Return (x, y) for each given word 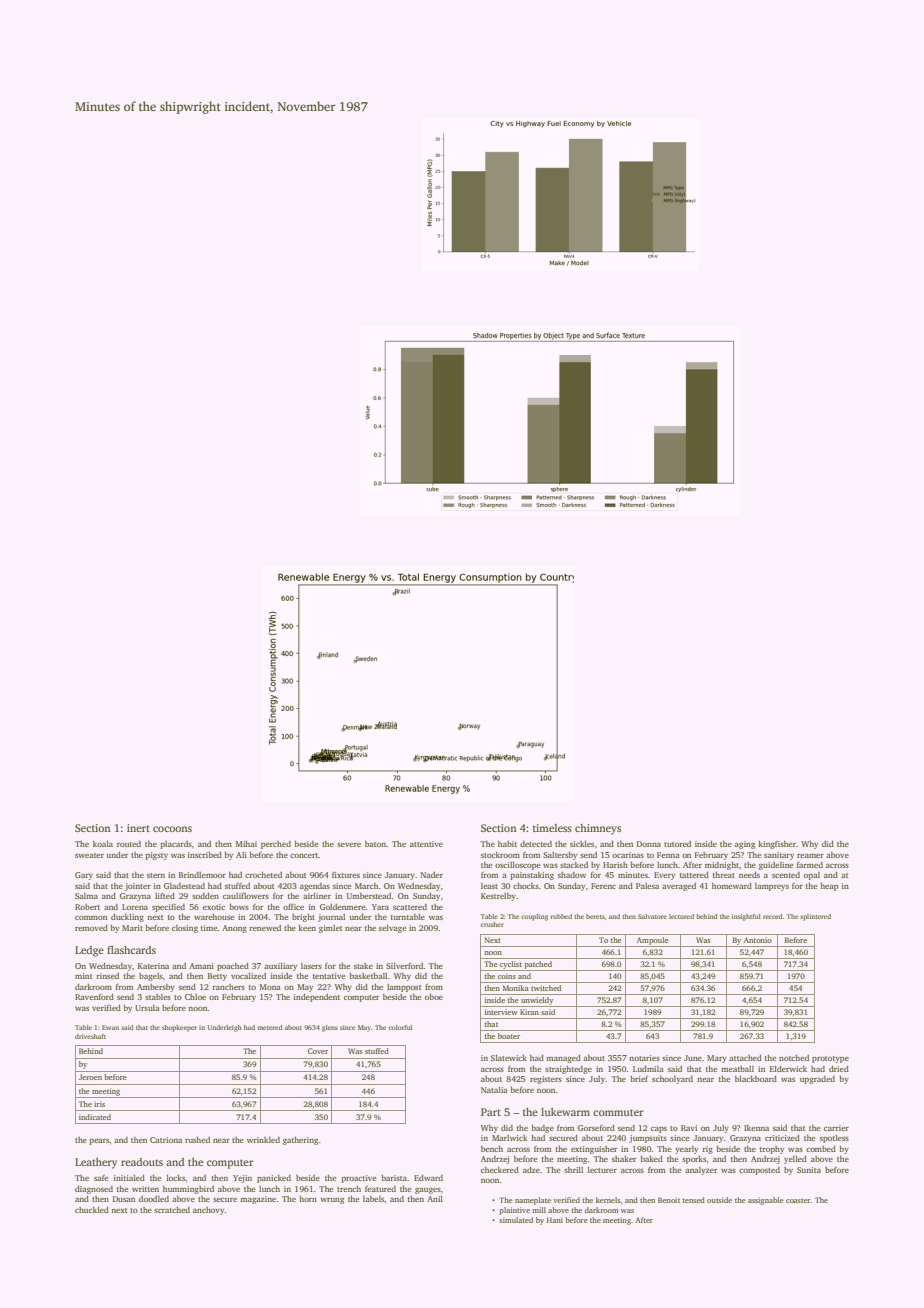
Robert (87, 907)
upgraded (817, 1080)
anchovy (208, 1211)
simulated (516, 1220)
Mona (270, 987)
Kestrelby (498, 897)
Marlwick (509, 1138)
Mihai (246, 843)
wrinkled (263, 1140)
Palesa (647, 886)
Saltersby (560, 855)
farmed (810, 865)
